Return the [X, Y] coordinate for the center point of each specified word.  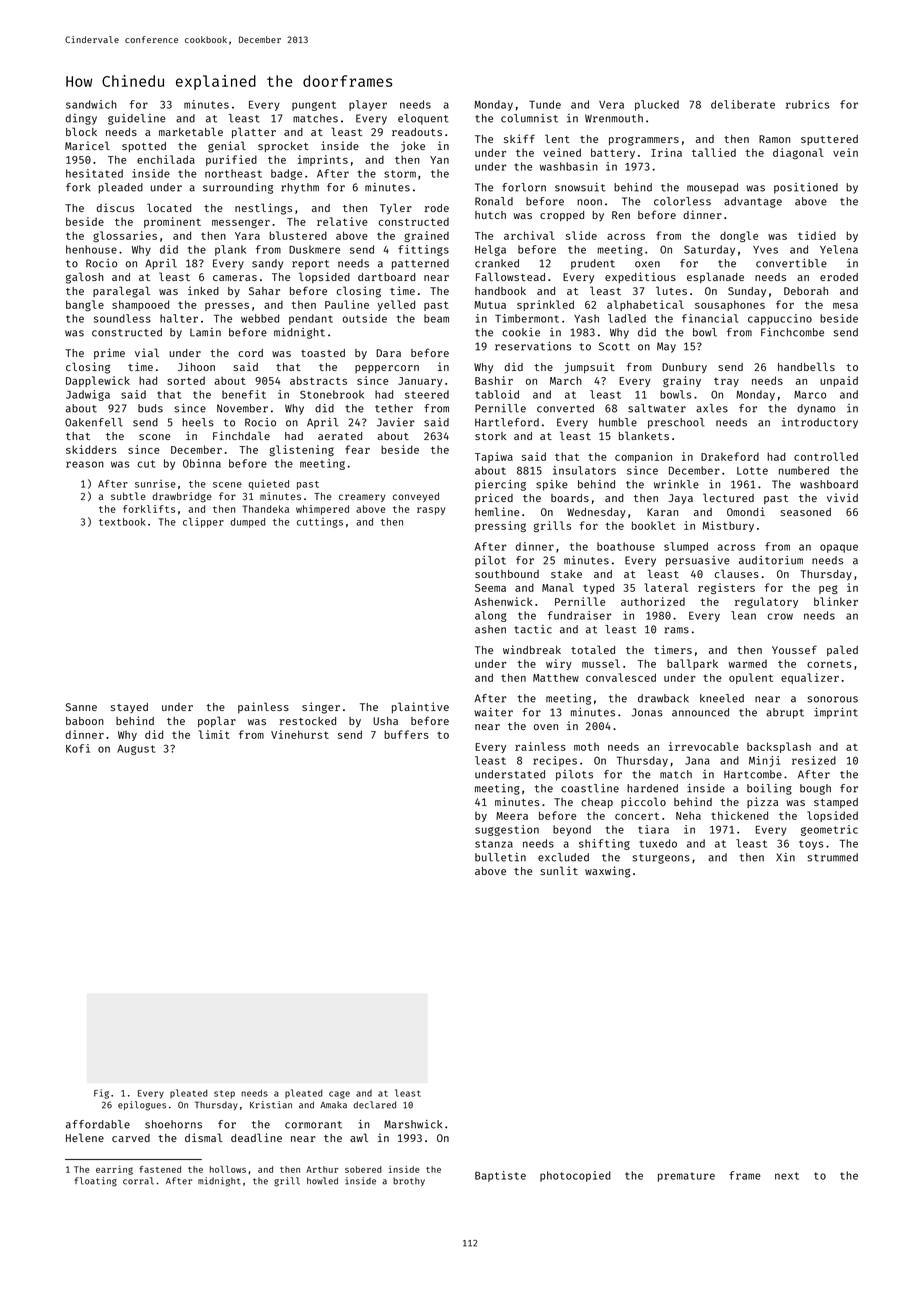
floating [96, 1182]
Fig [101, 1094]
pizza [762, 802]
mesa [845, 306]
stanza [494, 844]
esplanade [715, 277]
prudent [593, 264]
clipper [203, 523]
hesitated [94, 173]
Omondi [746, 511]
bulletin [500, 857]
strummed [832, 857]
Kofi [78, 748]
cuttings [320, 523]
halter [179, 318]
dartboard [387, 277]
